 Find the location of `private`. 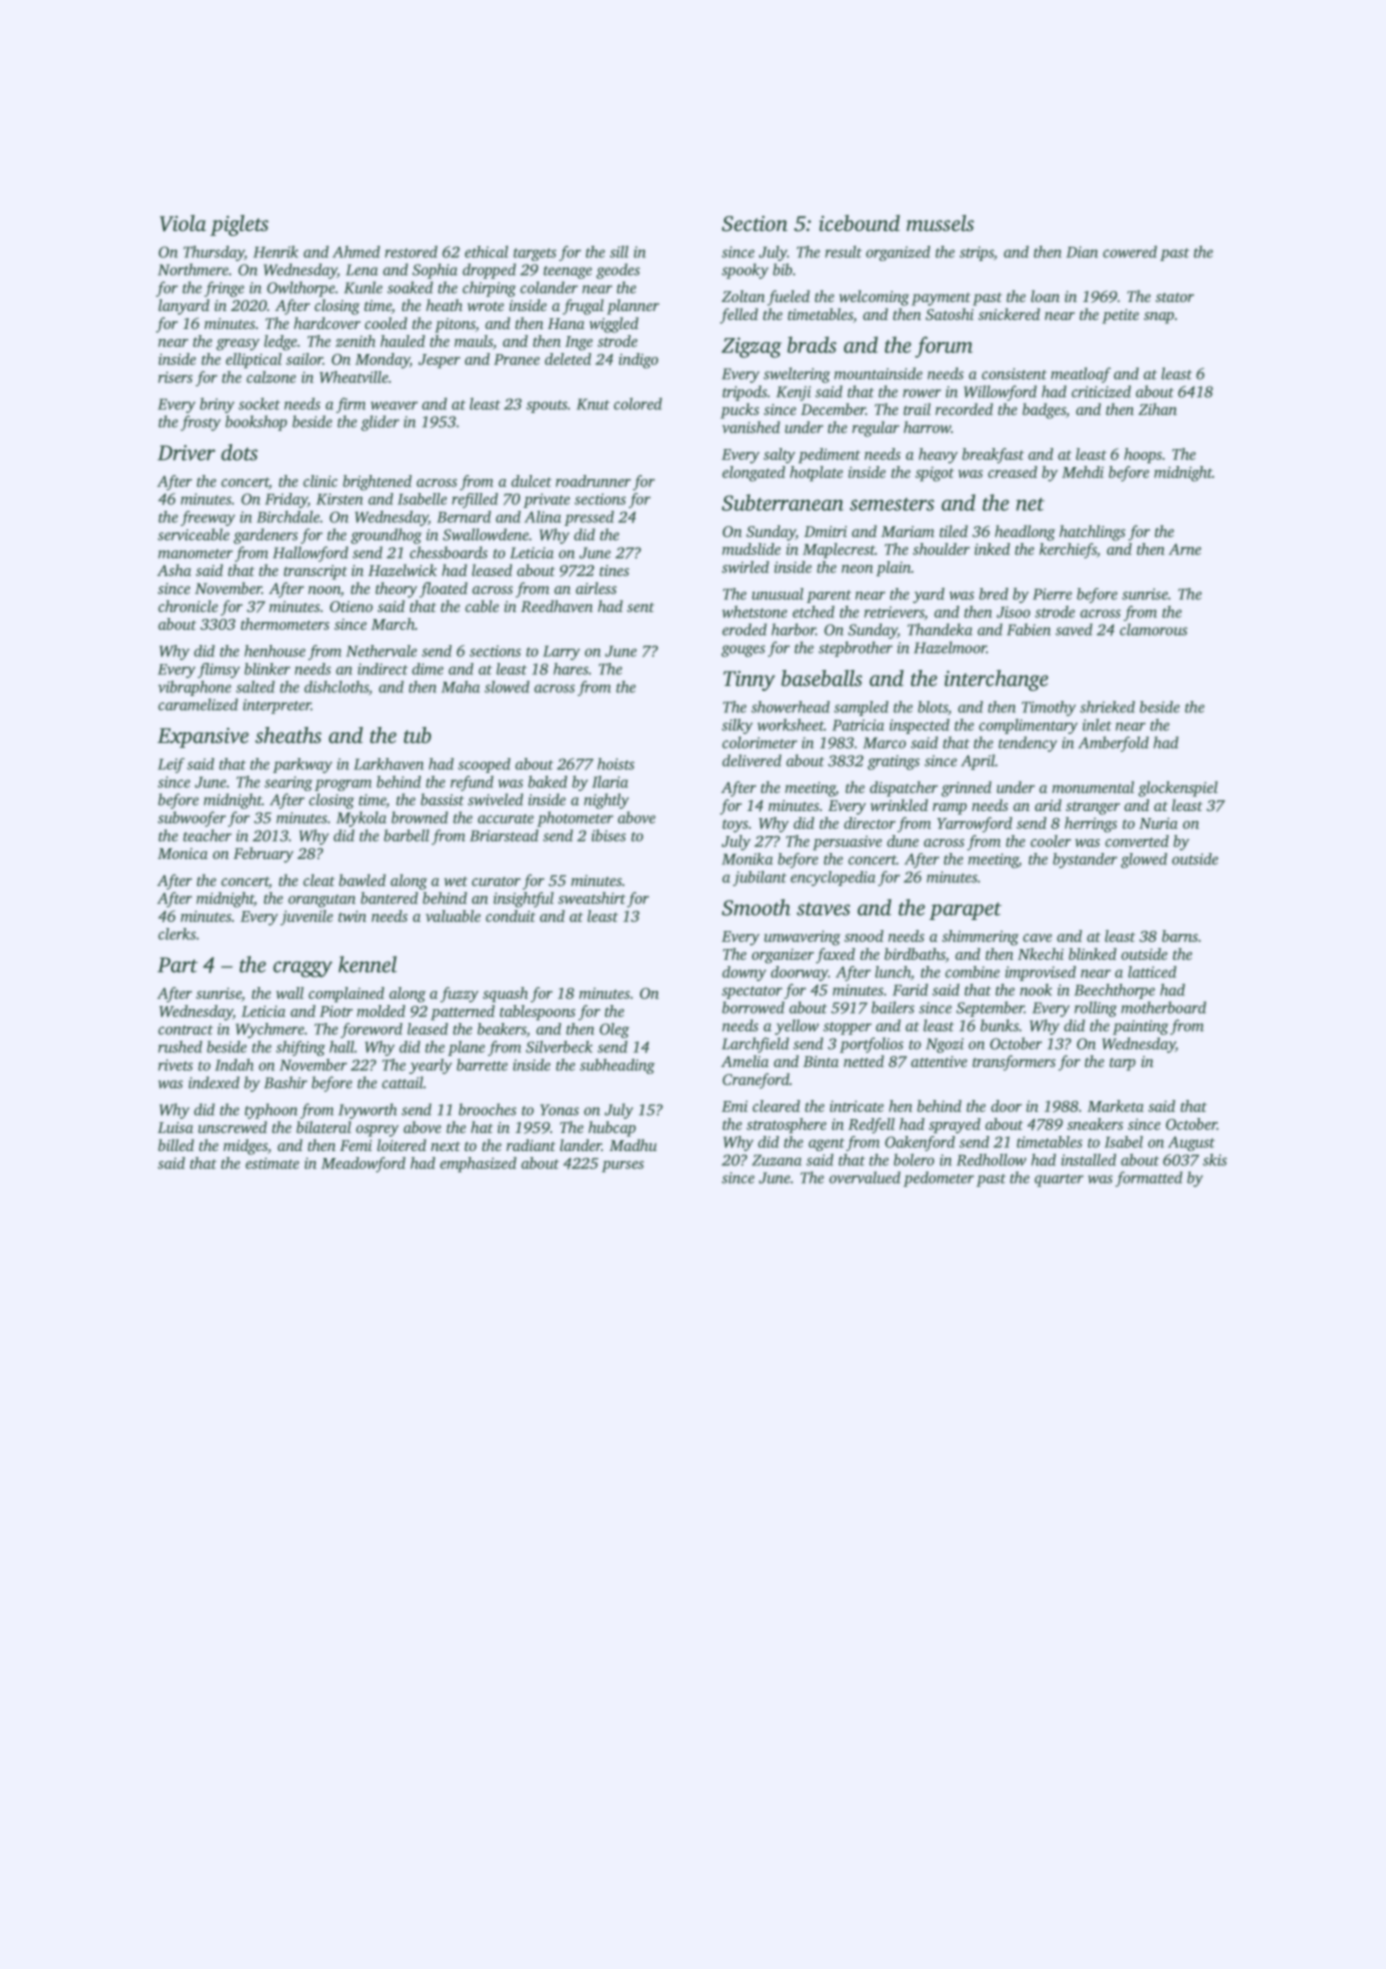

private is located at coordinates (546, 500).
